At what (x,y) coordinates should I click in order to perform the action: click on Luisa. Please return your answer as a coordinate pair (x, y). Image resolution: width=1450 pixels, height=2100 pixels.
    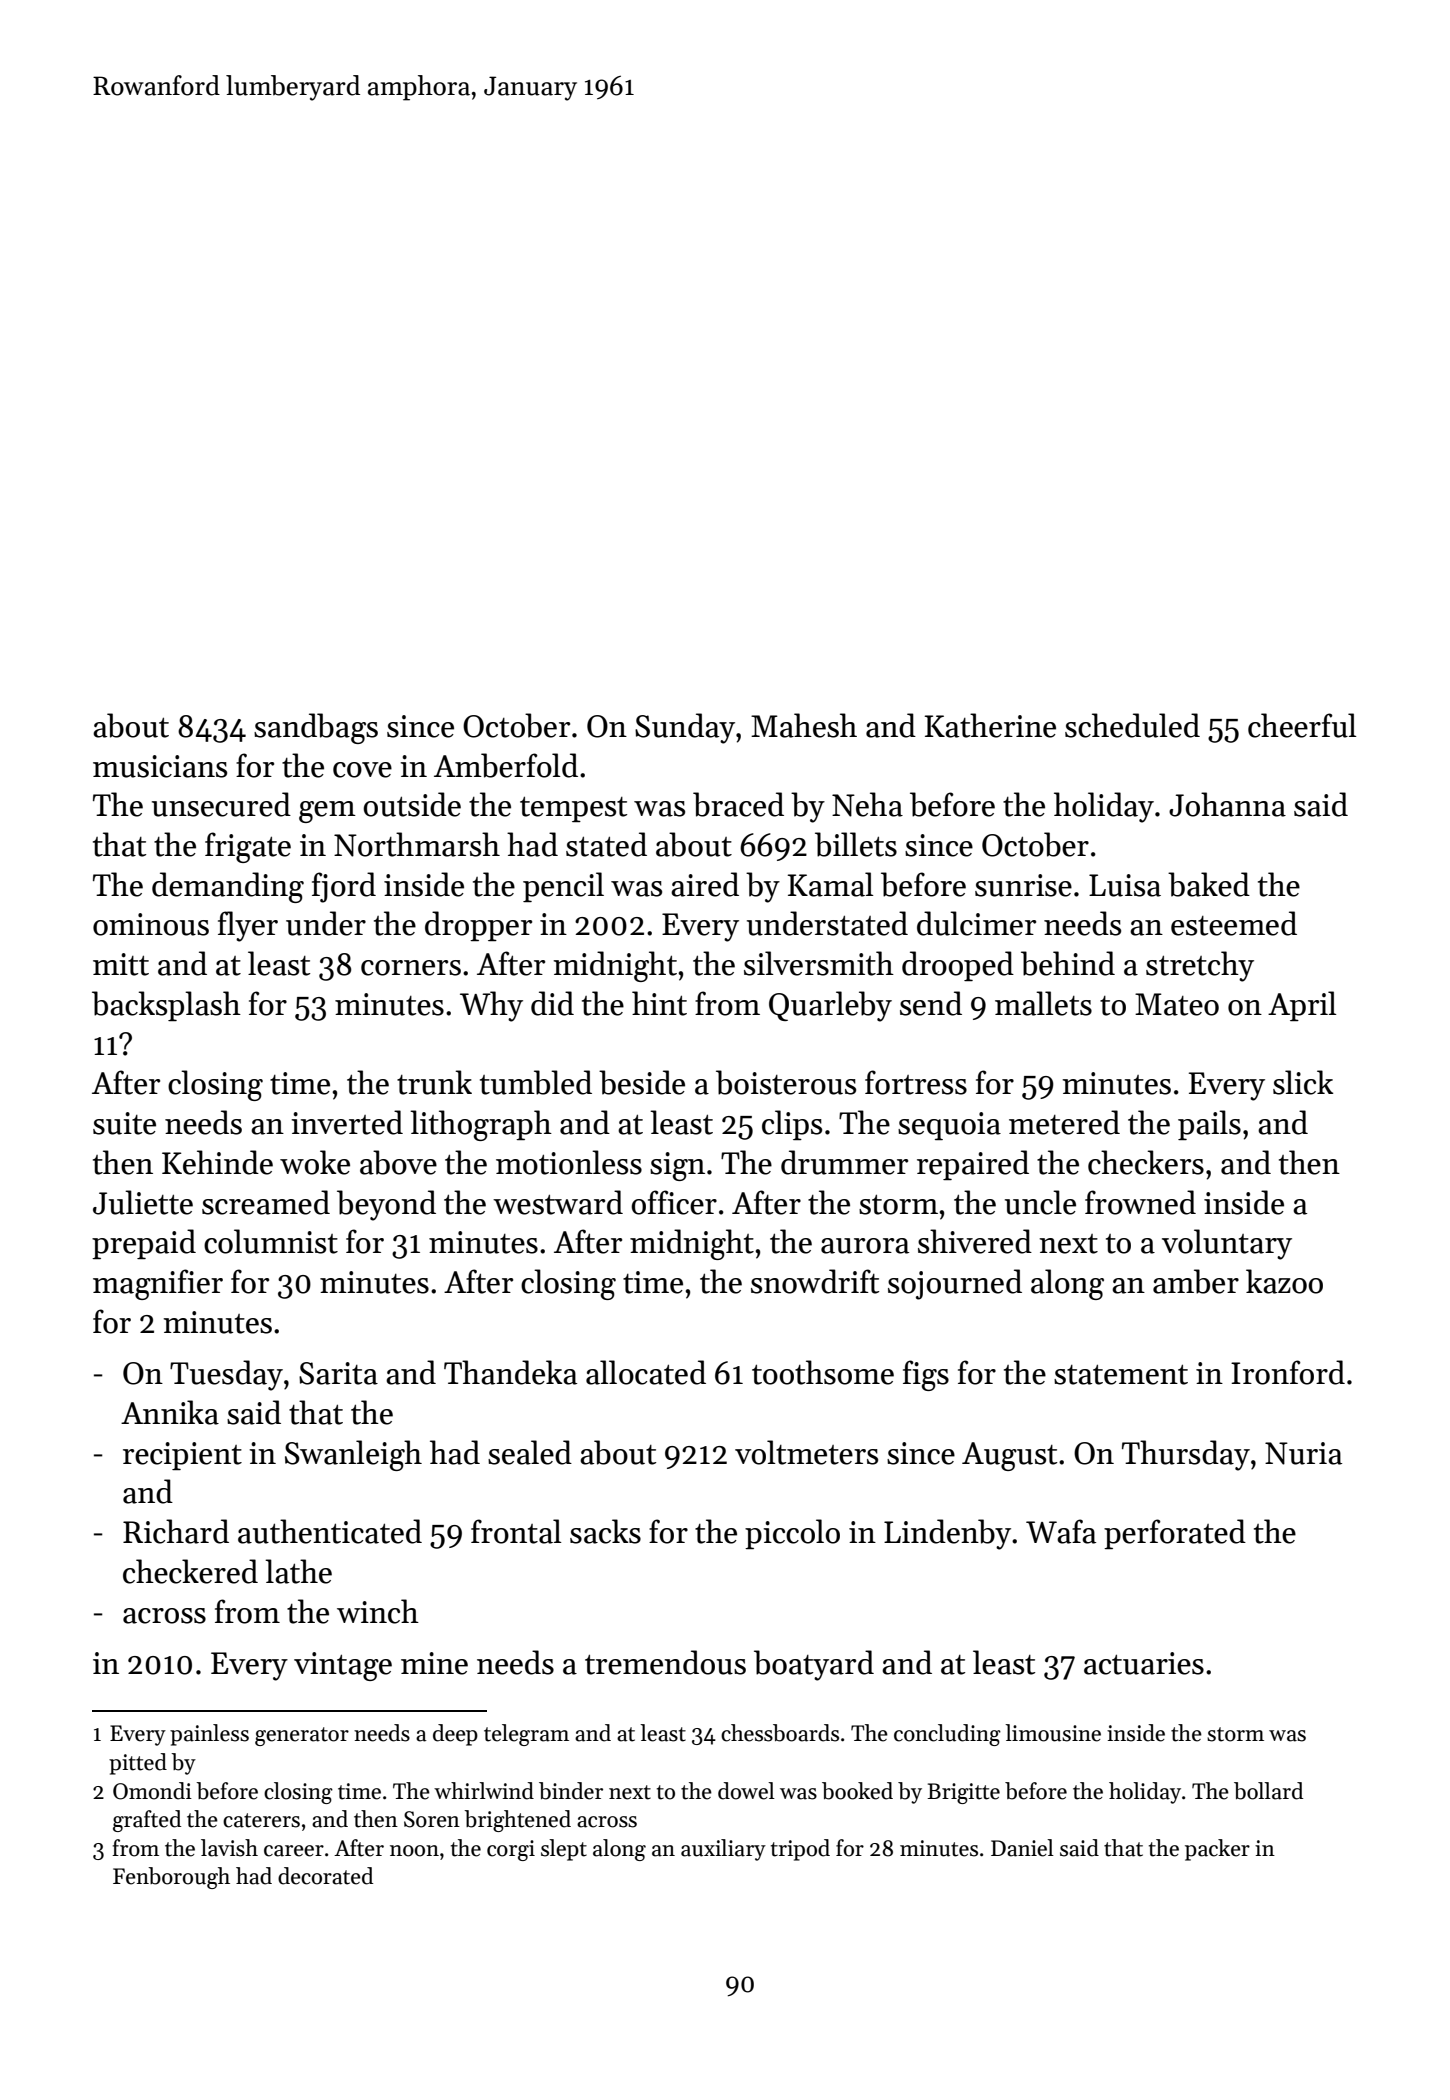
    Looking at the image, I should click on (1125, 885).
